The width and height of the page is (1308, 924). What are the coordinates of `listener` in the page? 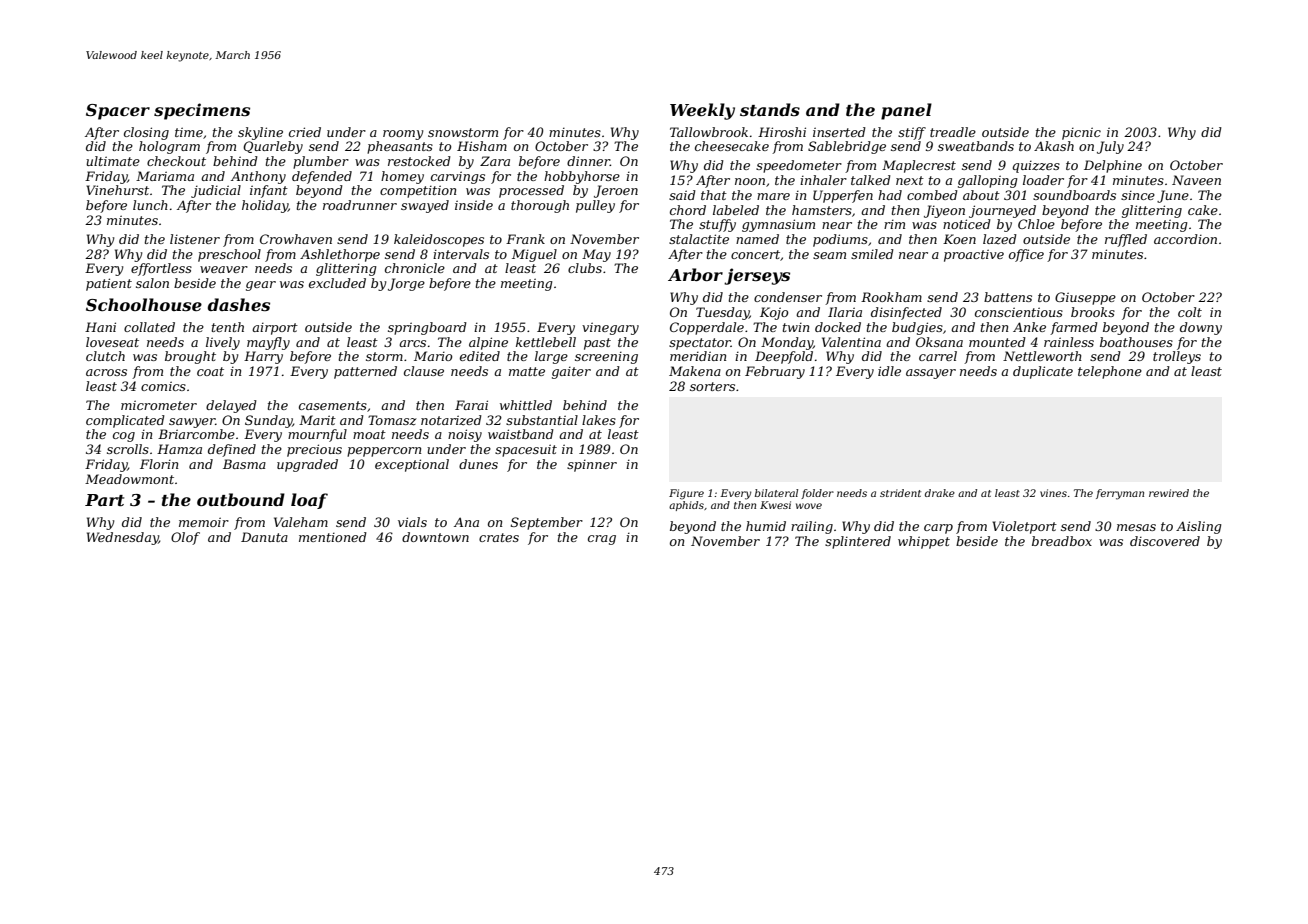 It's located at (195, 239).
